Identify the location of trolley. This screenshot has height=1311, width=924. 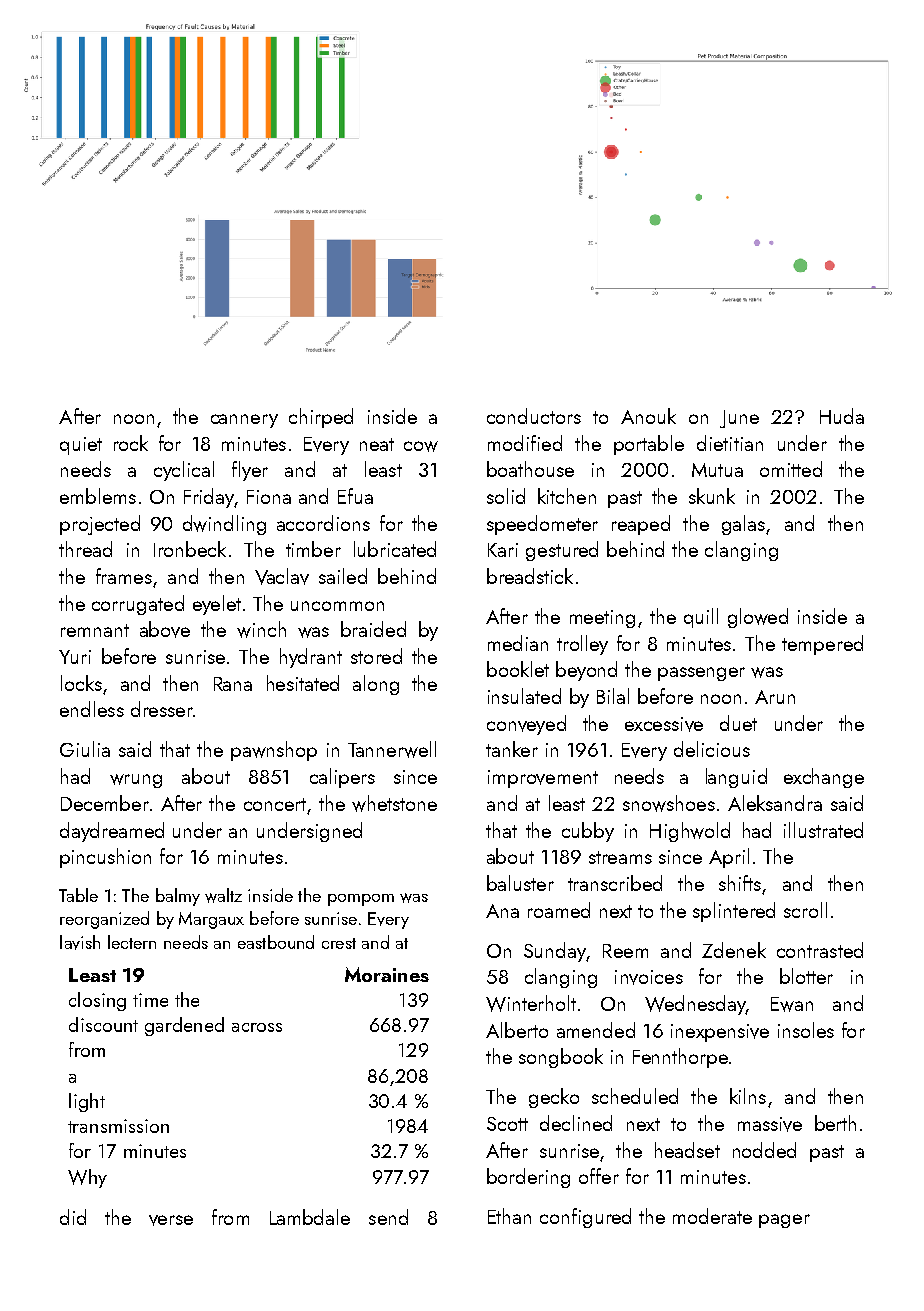
(582, 645).
